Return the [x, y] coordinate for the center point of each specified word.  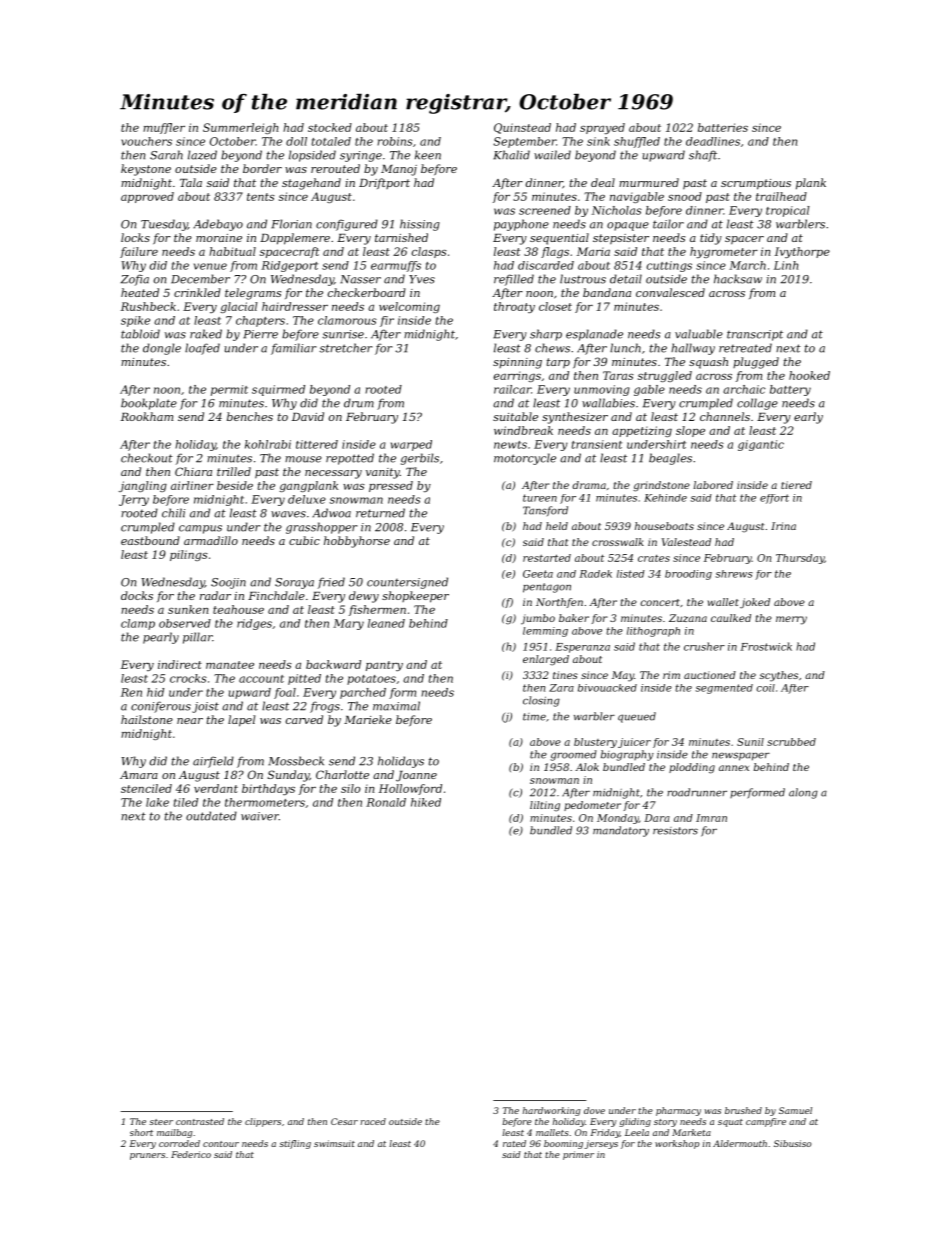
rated [514, 1143]
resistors [675, 831]
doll [296, 141]
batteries [723, 127]
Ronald [386, 802]
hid [155, 692]
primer [578, 1155]
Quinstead [522, 128]
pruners [147, 1156]
